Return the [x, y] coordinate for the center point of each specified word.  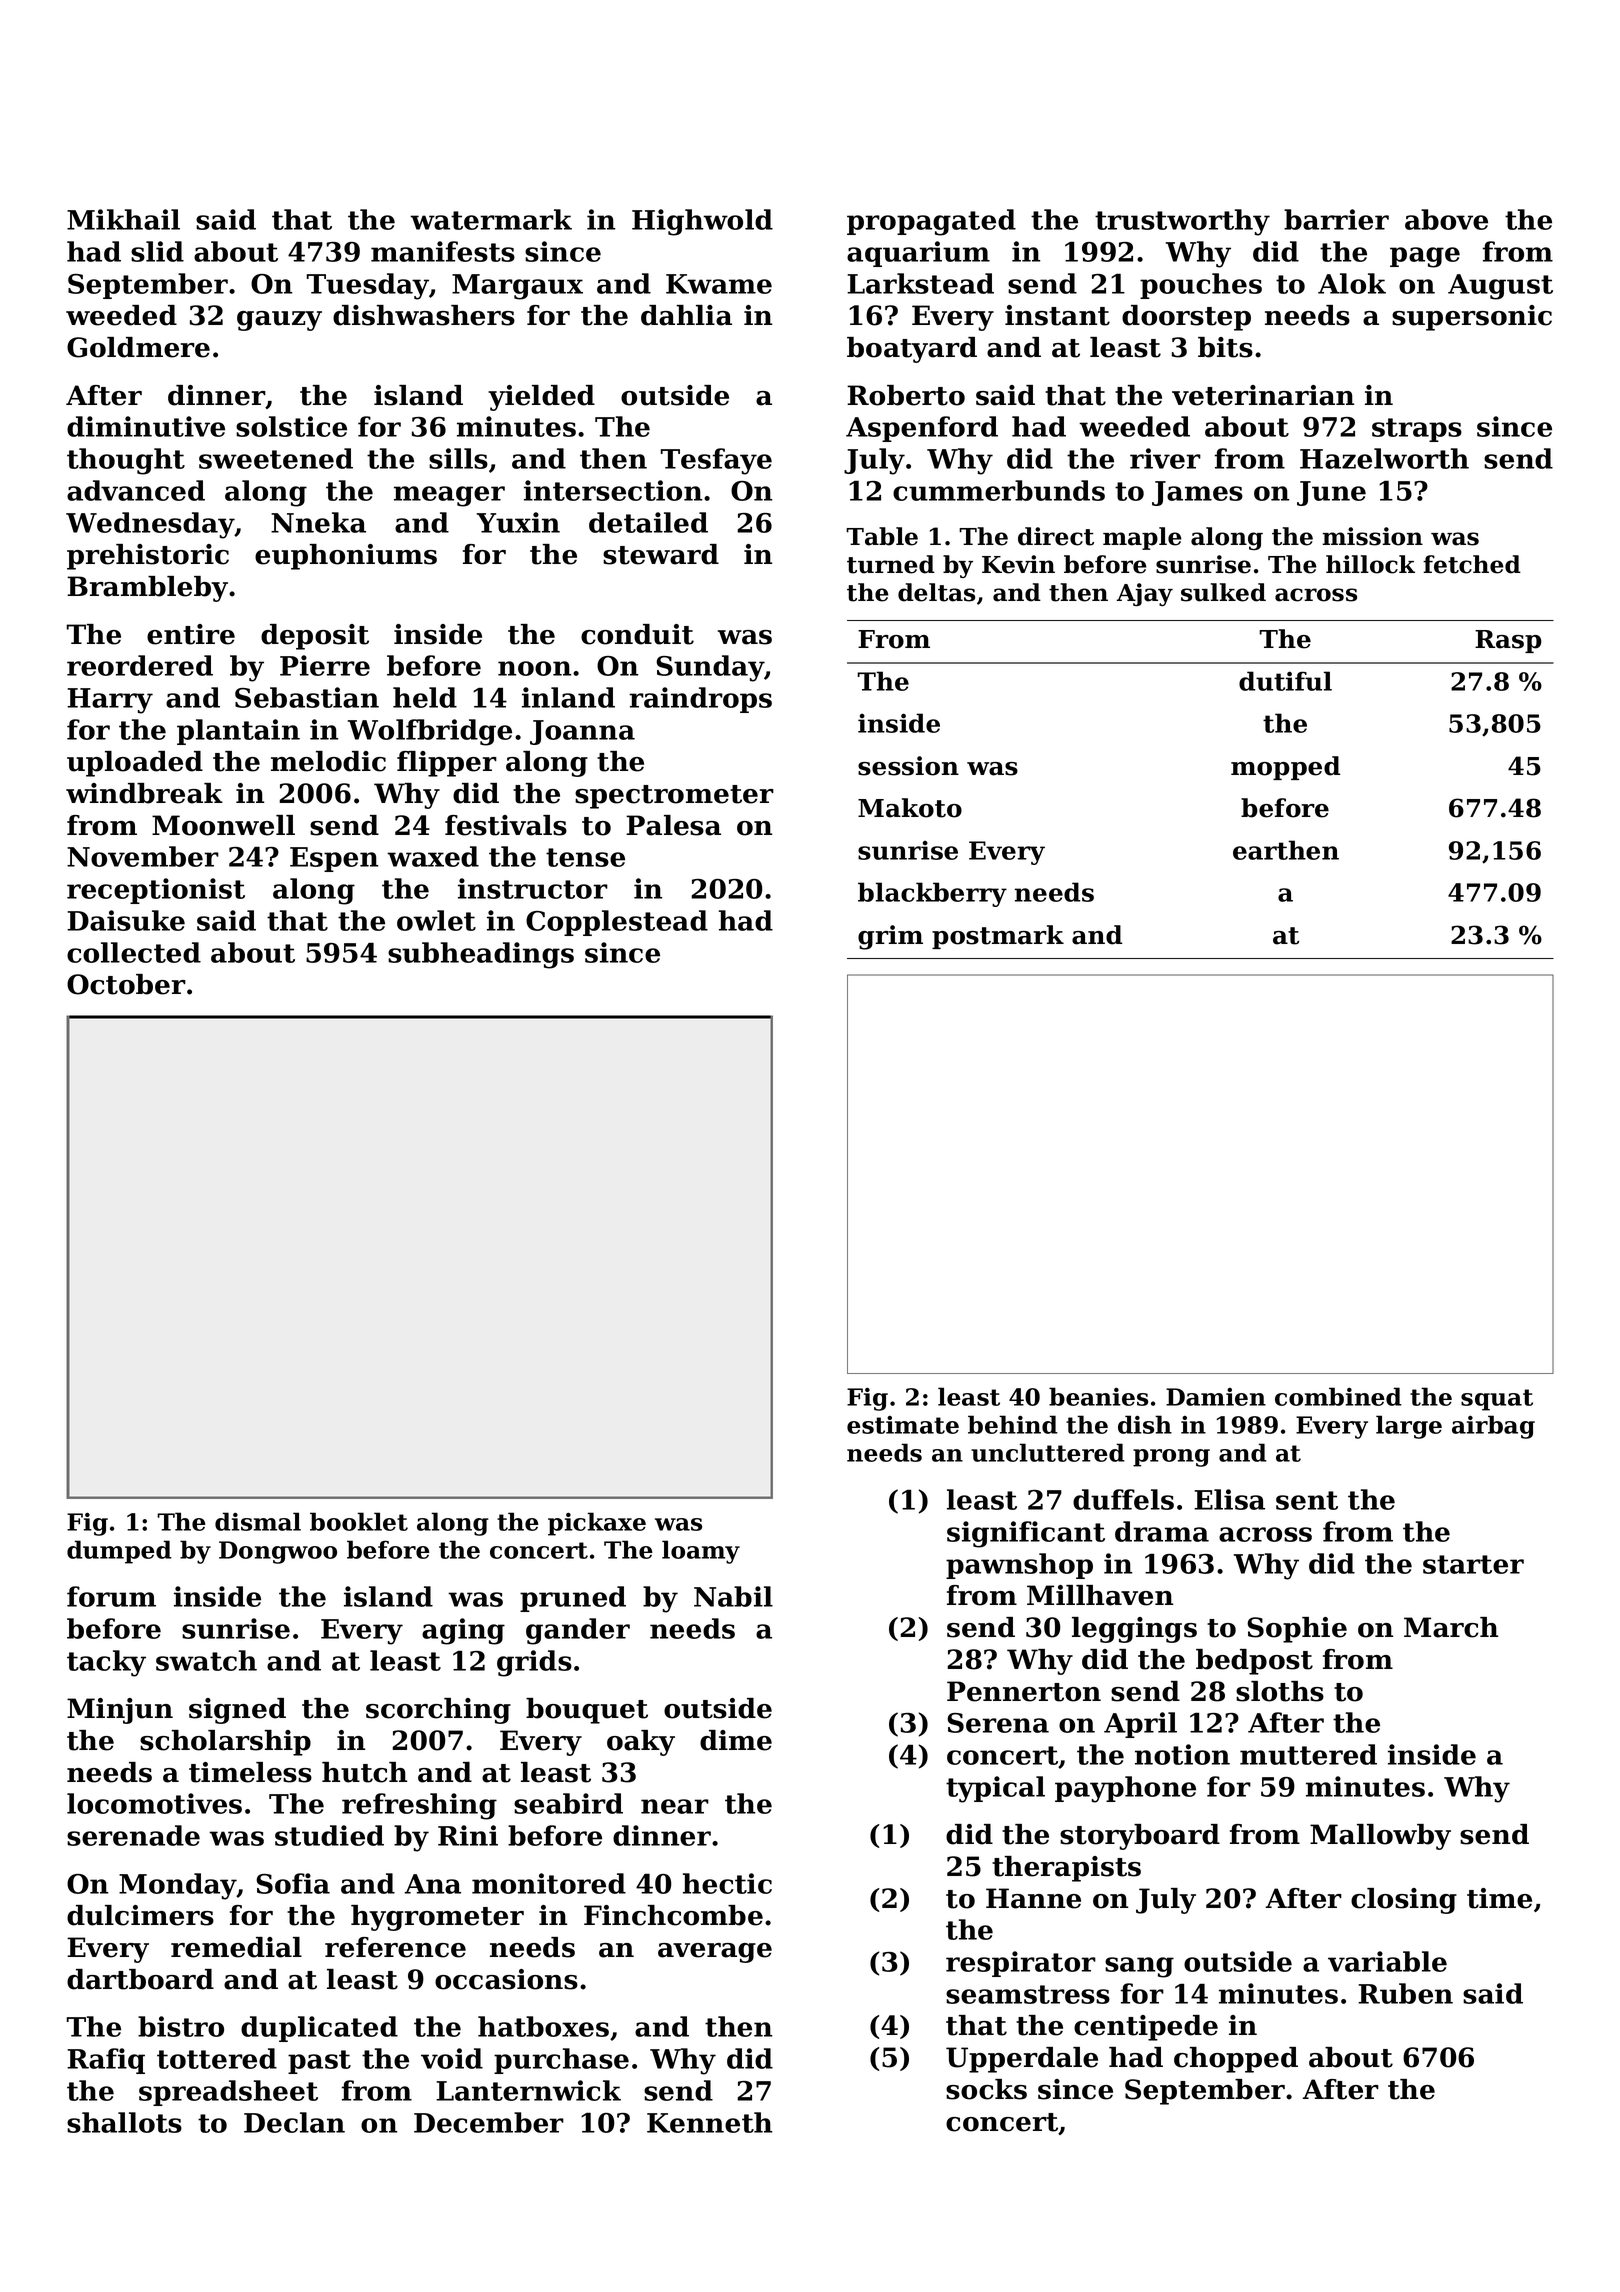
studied [329, 1835]
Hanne [1033, 1898]
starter [1473, 1564]
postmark [998, 937]
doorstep [1186, 318]
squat [1497, 1400]
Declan [294, 2122]
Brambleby [147, 589]
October [126, 984]
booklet [359, 1521]
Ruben [1405, 1993]
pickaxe [597, 1524]
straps [1417, 430]
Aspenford [922, 429]
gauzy [279, 321]
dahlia [686, 315]
